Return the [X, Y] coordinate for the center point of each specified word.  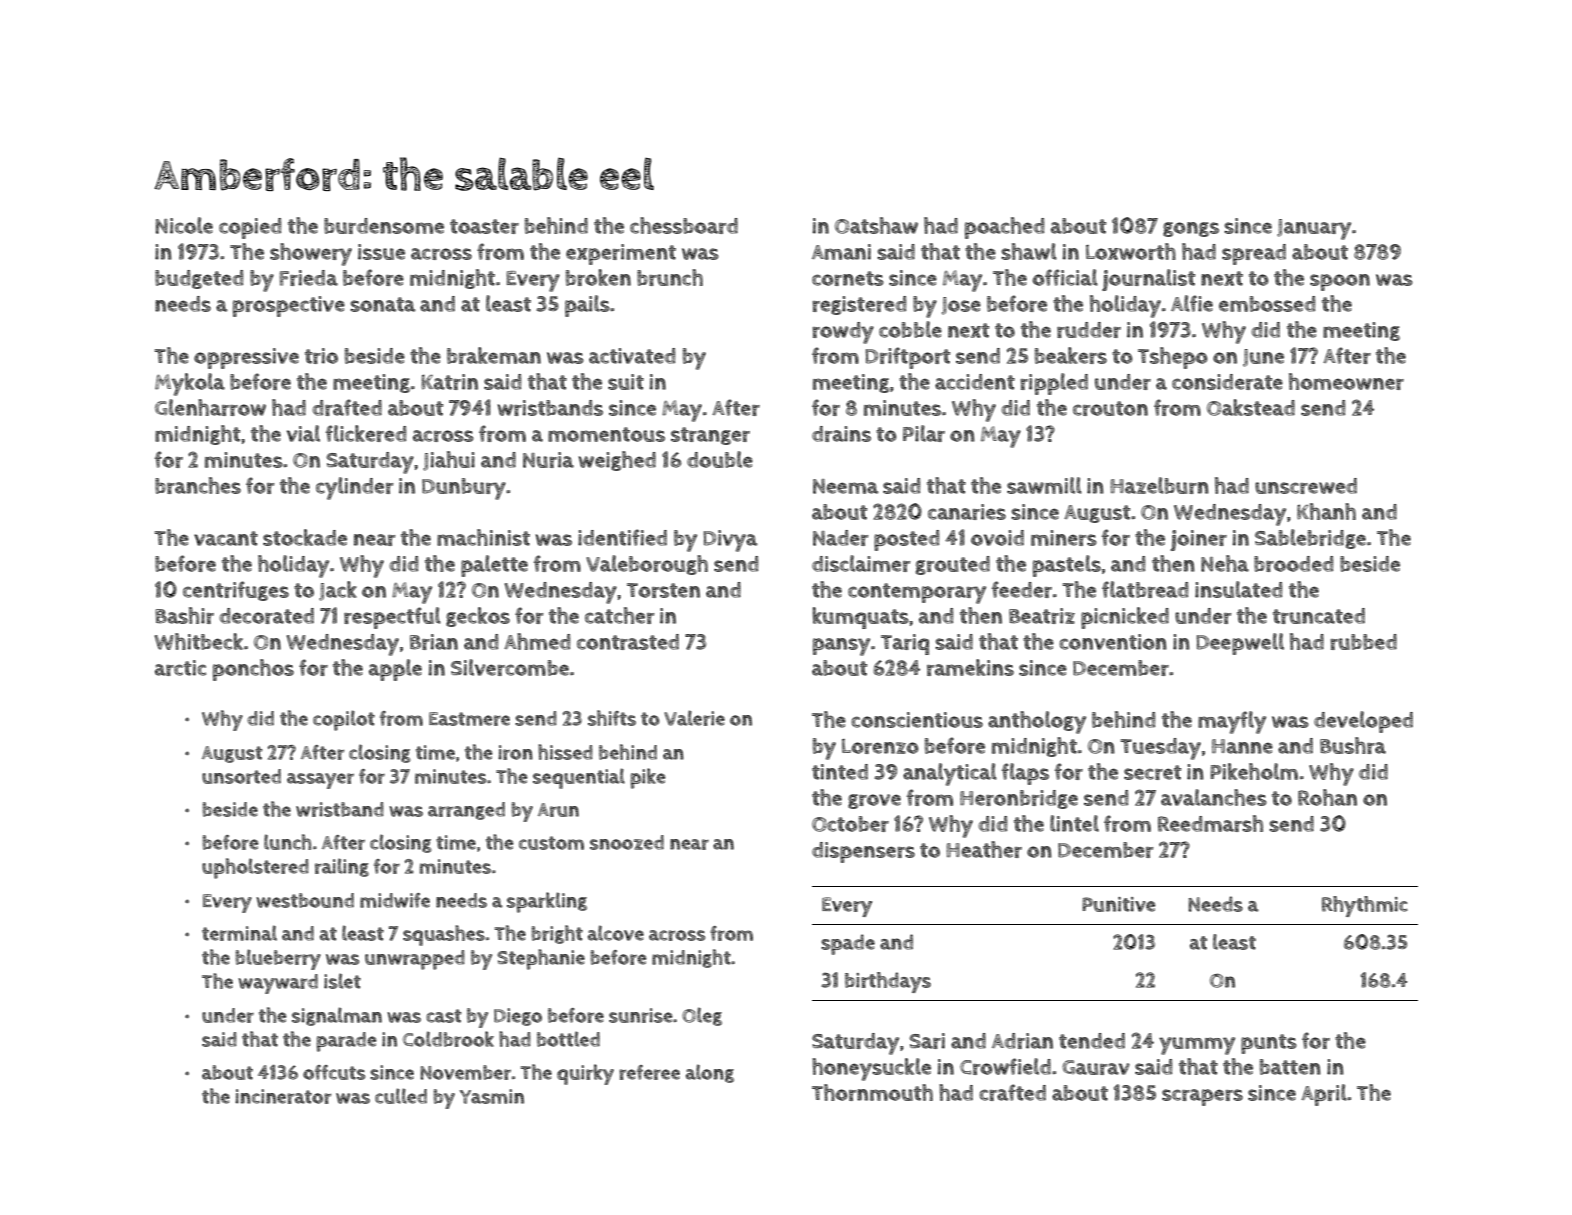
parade [346, 1042]
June [1263, 358]
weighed [617, 461]
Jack [338, 591]
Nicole [184, 225]
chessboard [684, 225]
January [1314, 229]
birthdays [888, 982]
